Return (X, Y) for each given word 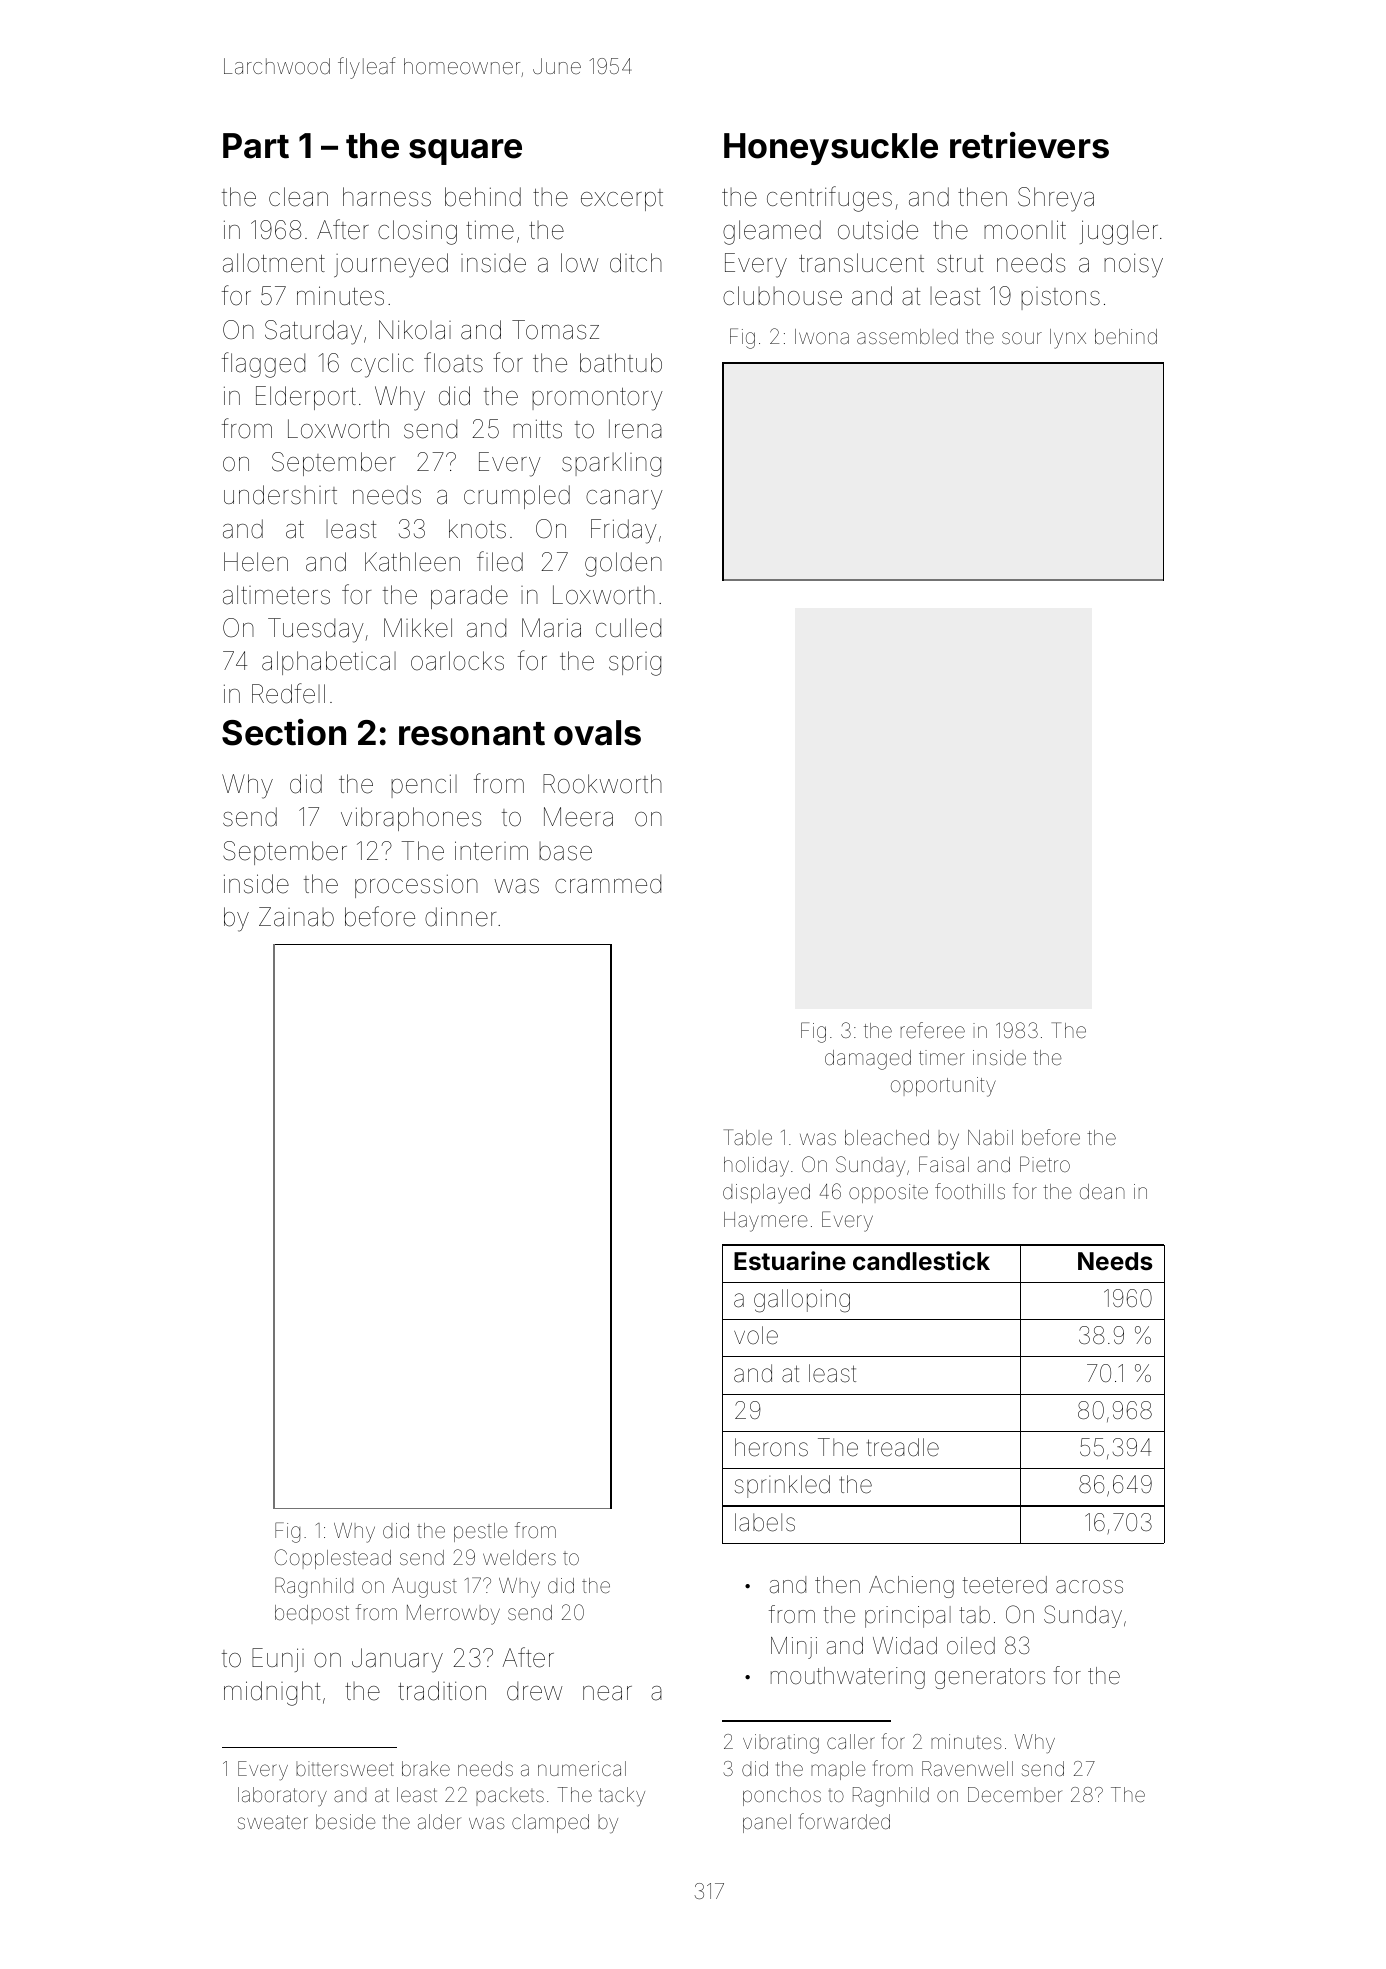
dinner (460, 917)
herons (771, 1447)
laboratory (282, 1796)
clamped (550, 1823)
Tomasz (555, 330)
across (1089, 1587)
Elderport (306, 398)
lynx (1068, 339)
